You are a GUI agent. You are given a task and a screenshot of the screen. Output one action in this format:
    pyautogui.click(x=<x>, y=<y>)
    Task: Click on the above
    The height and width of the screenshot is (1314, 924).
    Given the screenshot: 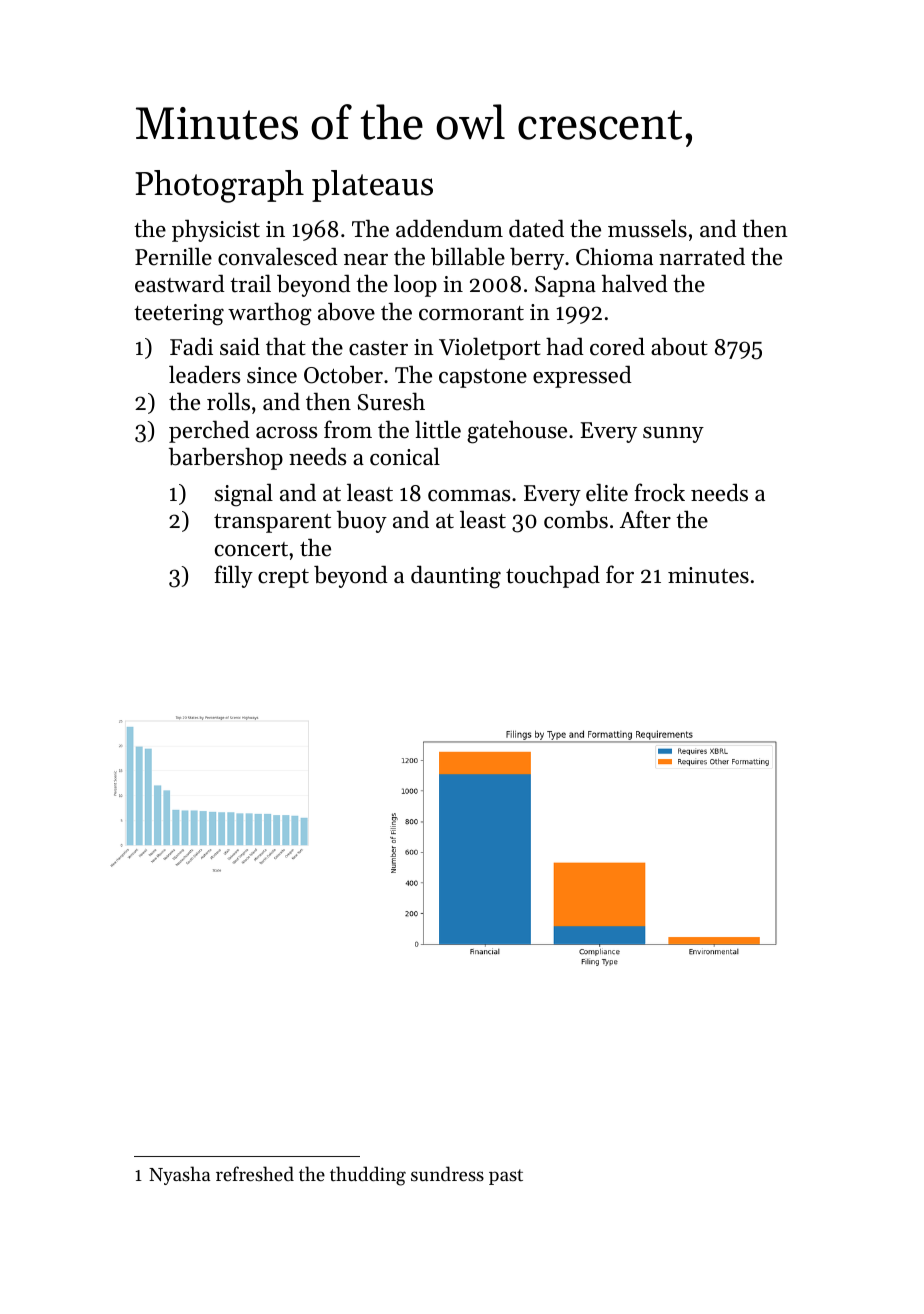 What is the action you would take?
    pyautogui.click(x=346, y=312)
